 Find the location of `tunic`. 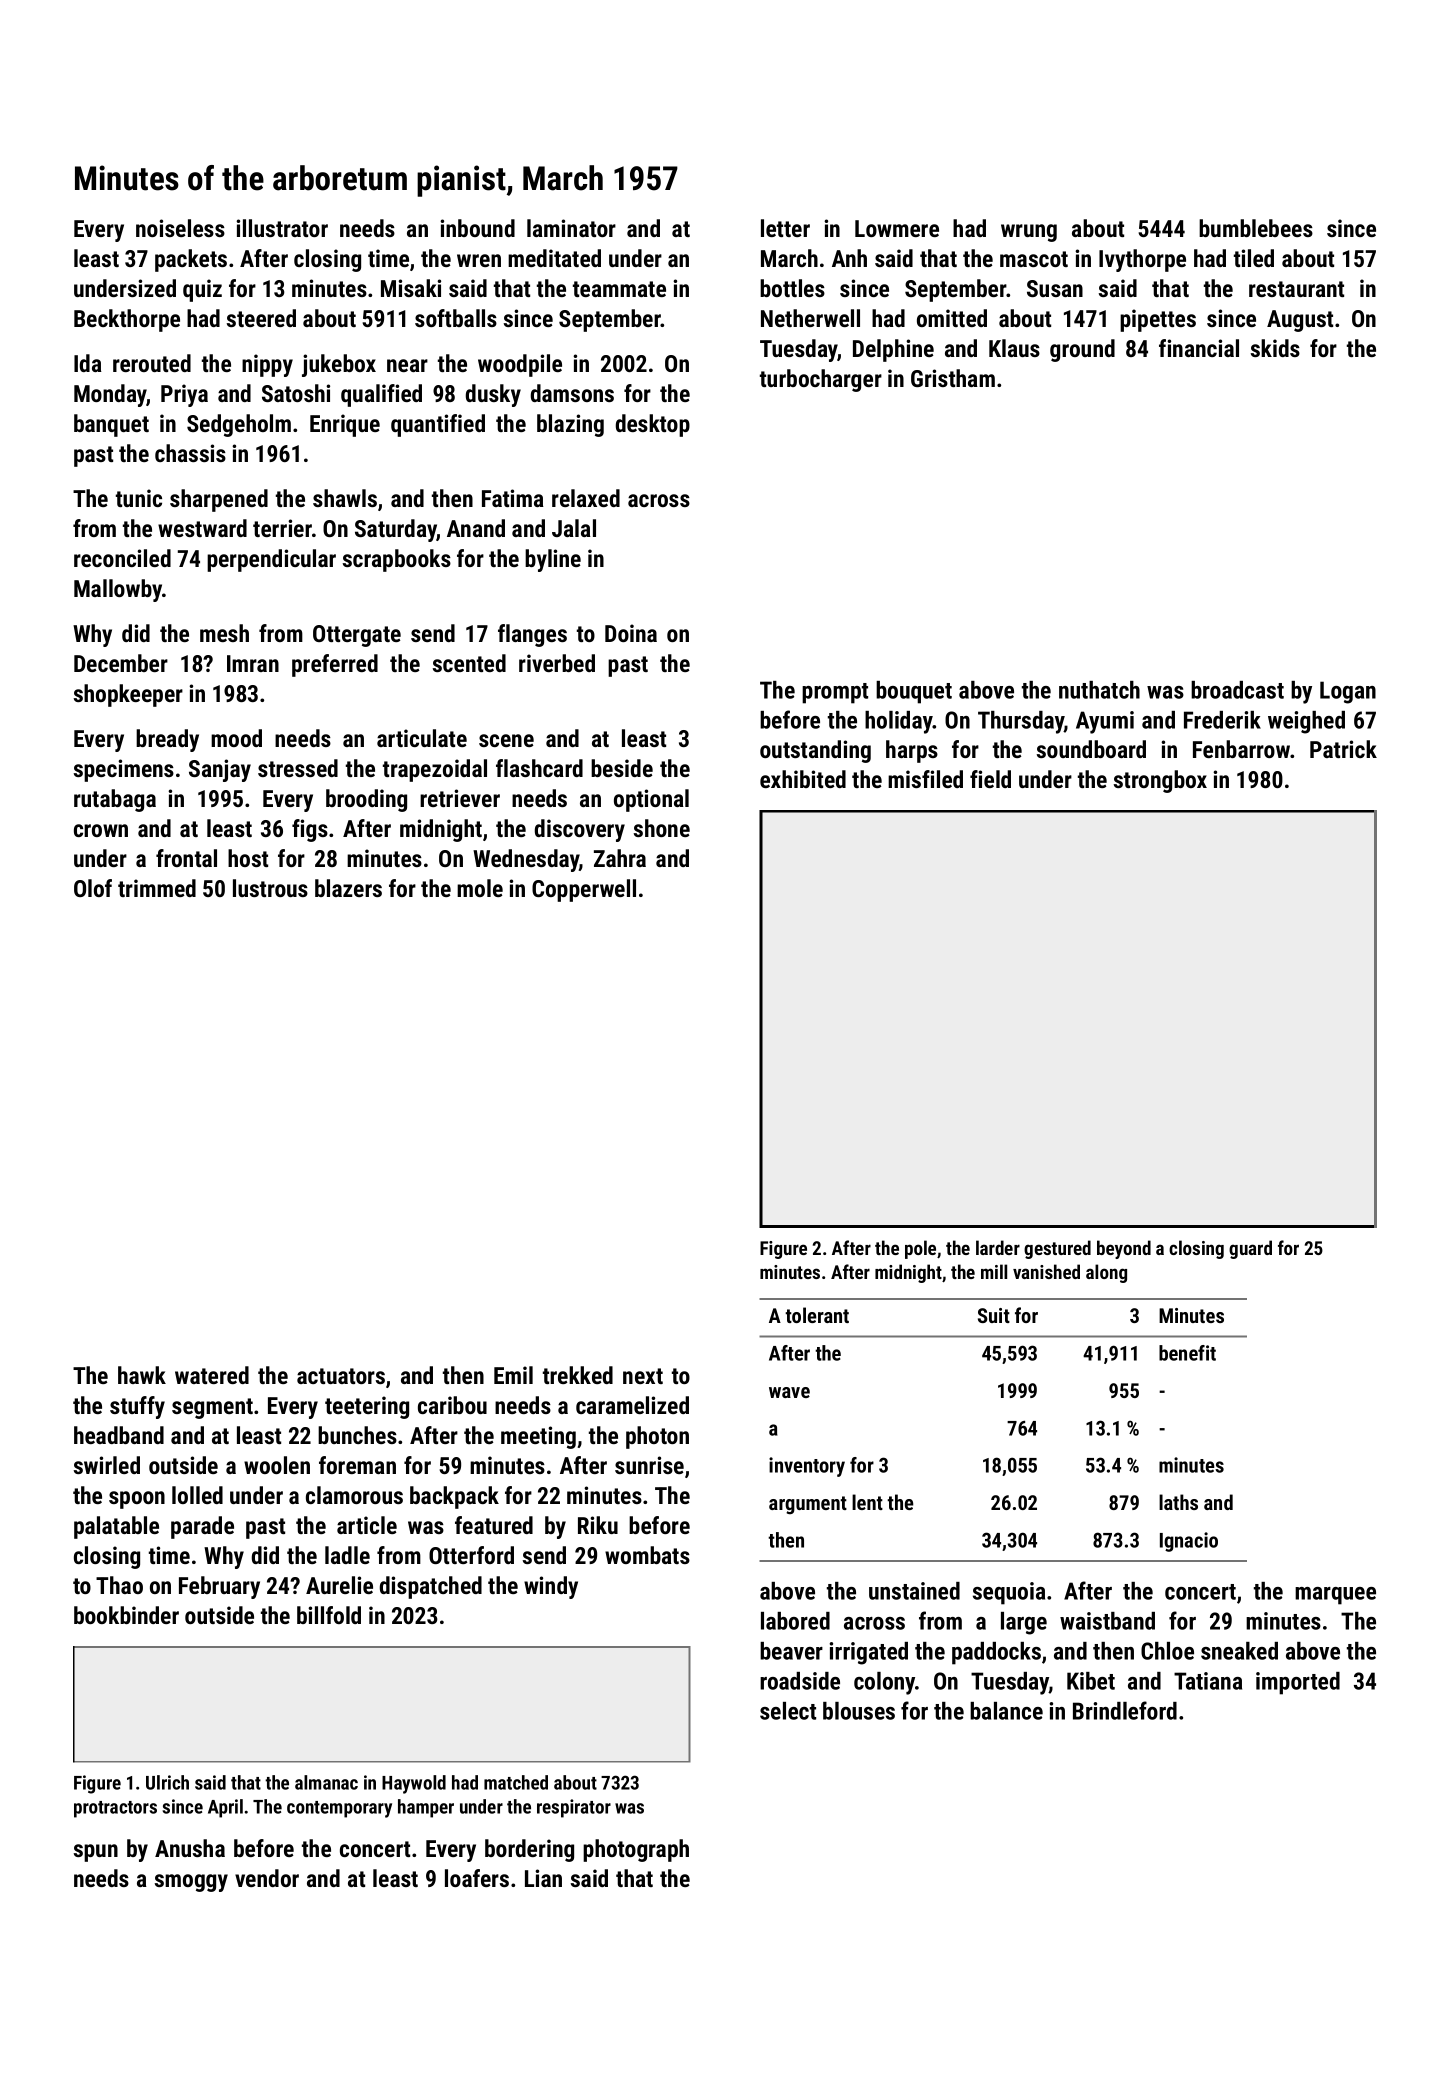

tunic is located at coordinates (139, 498).
